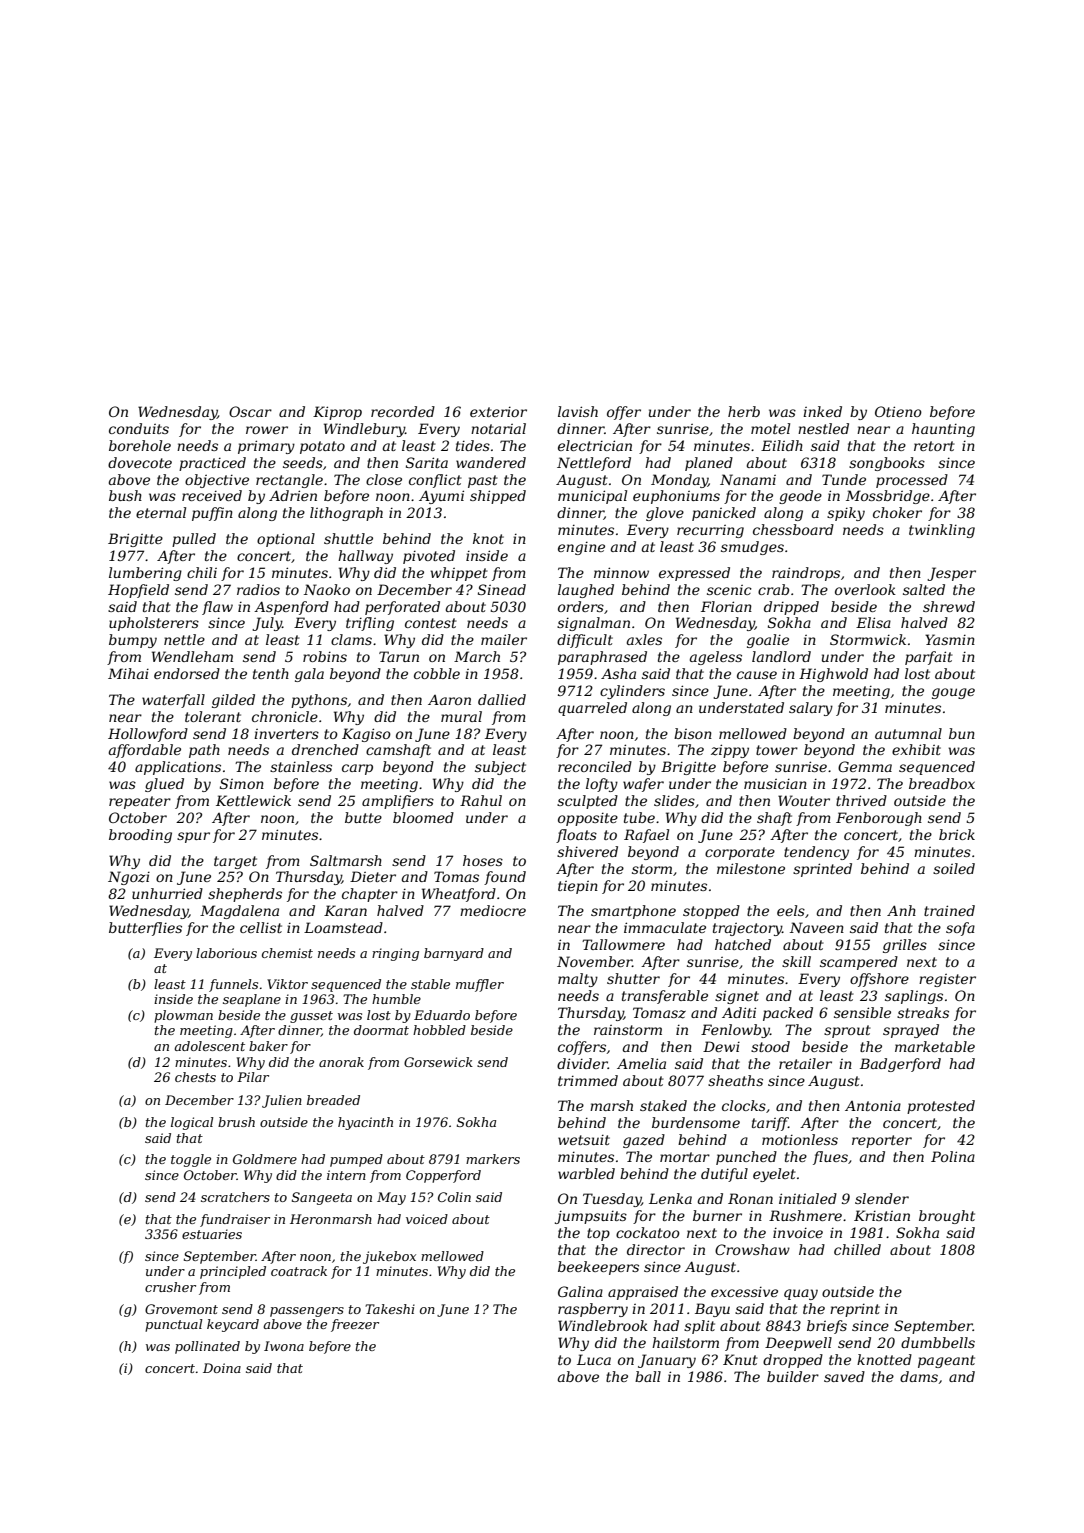 This screenshot has width=1084, height=1533. What do you see at coordinates (390, 1309) in the screenshot?
I see `Takeshi` at bounding box center [390, 1309].
